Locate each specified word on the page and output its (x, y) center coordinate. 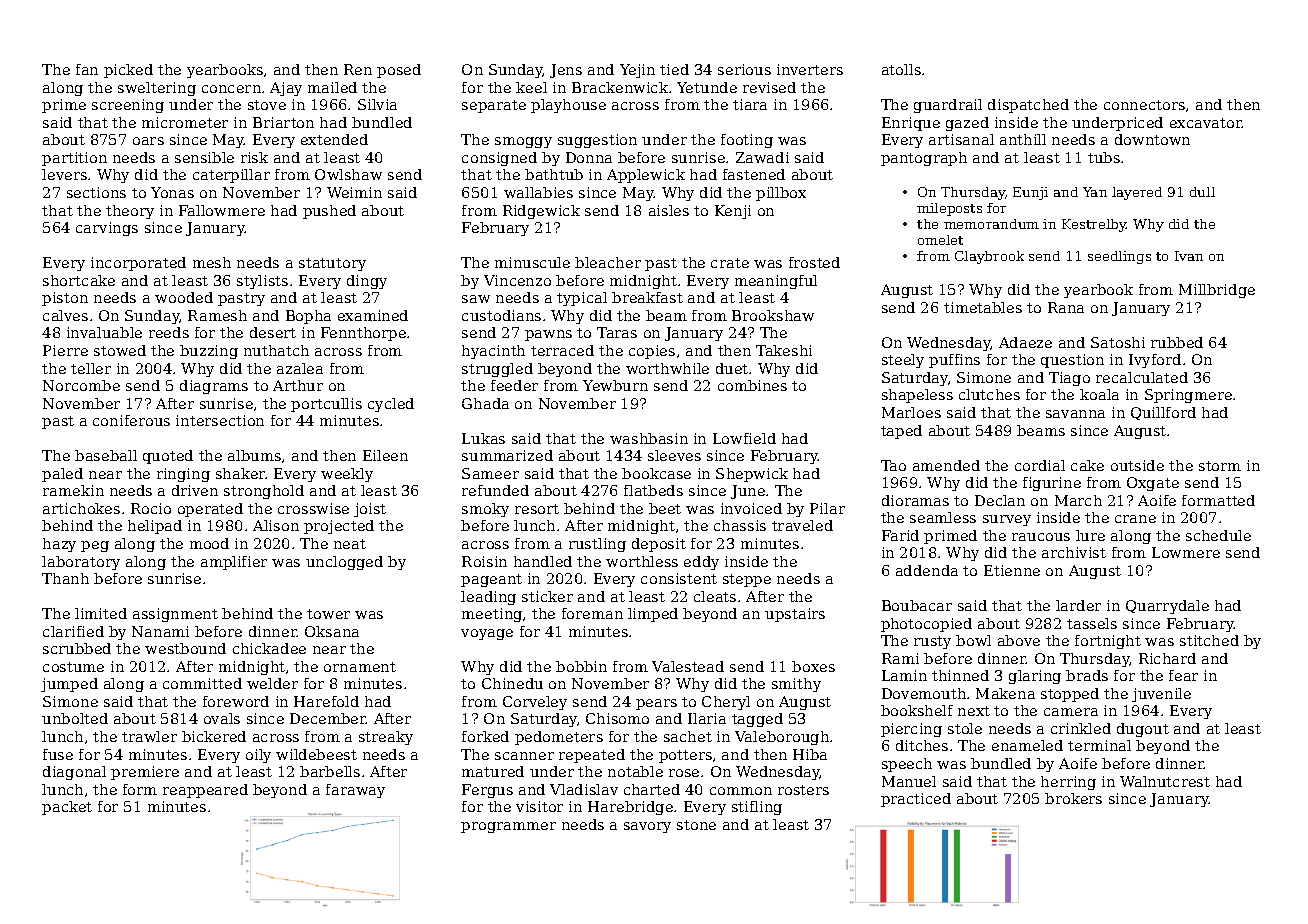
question (1072, 361)
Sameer (490, 473)
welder (272, 683)
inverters (810, 69)
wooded (184, 297)
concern (231, 89)
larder (1078, 605)
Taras (617, 332)
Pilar (827, 508)
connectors (1144, 105)
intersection (220, 420)
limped (653, 615)
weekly (347, 475)
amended (946, 465)
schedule (1218, 535)
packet (67, 808)
